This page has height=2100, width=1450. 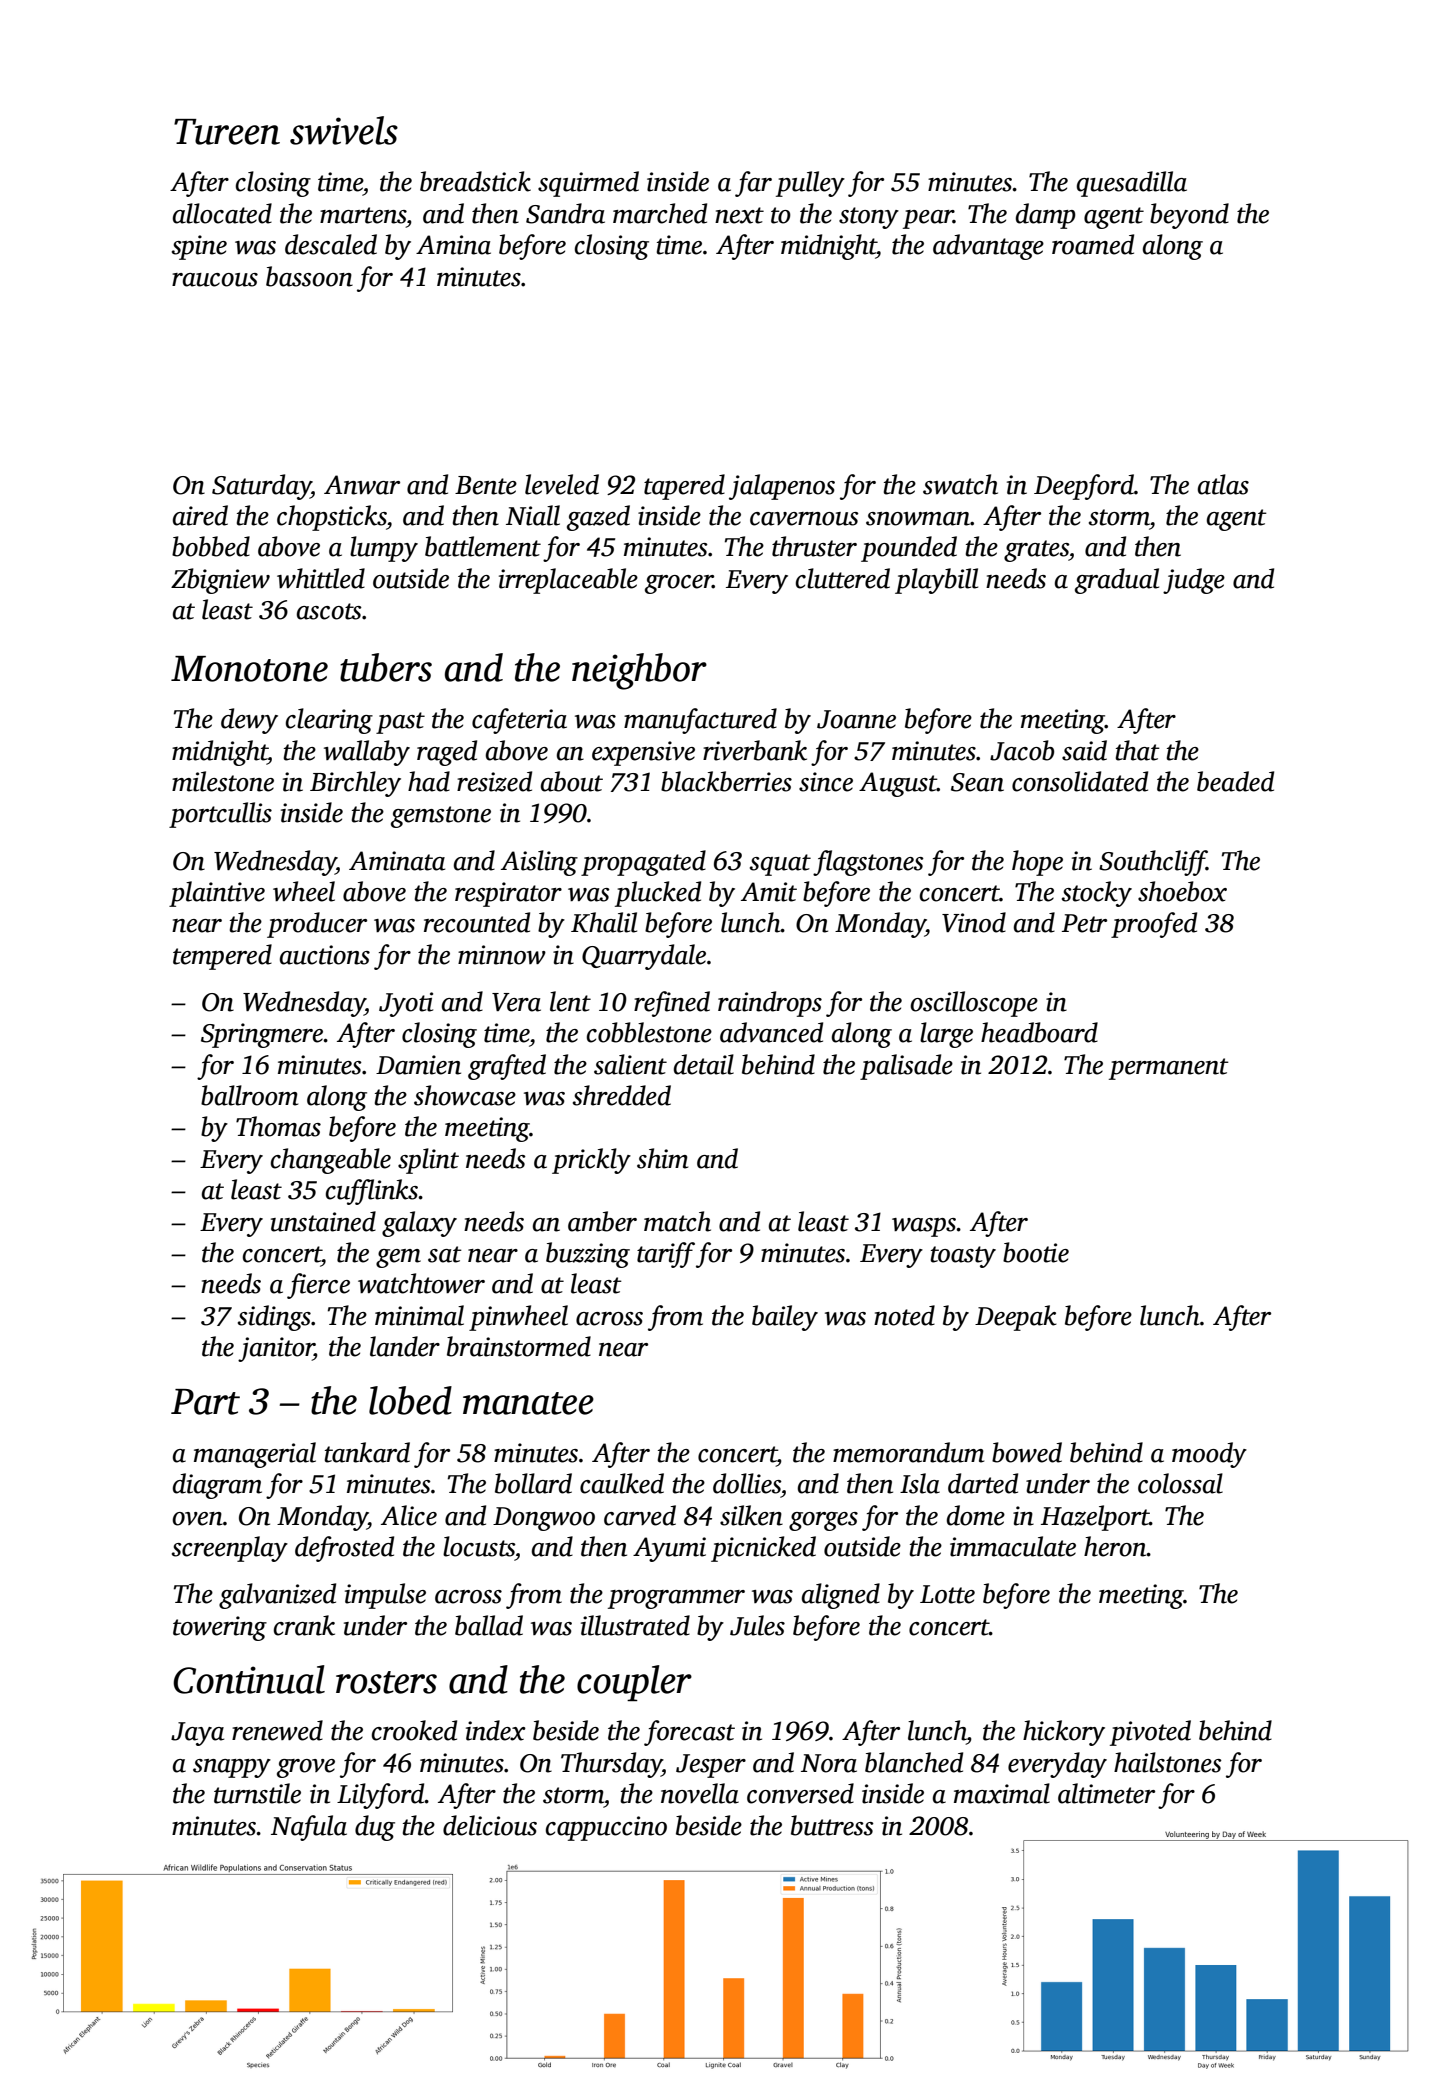 What do you see at coordinates (1132, 184) in the page?
I see `quesadilla` at bounding box center [1132, 184].
